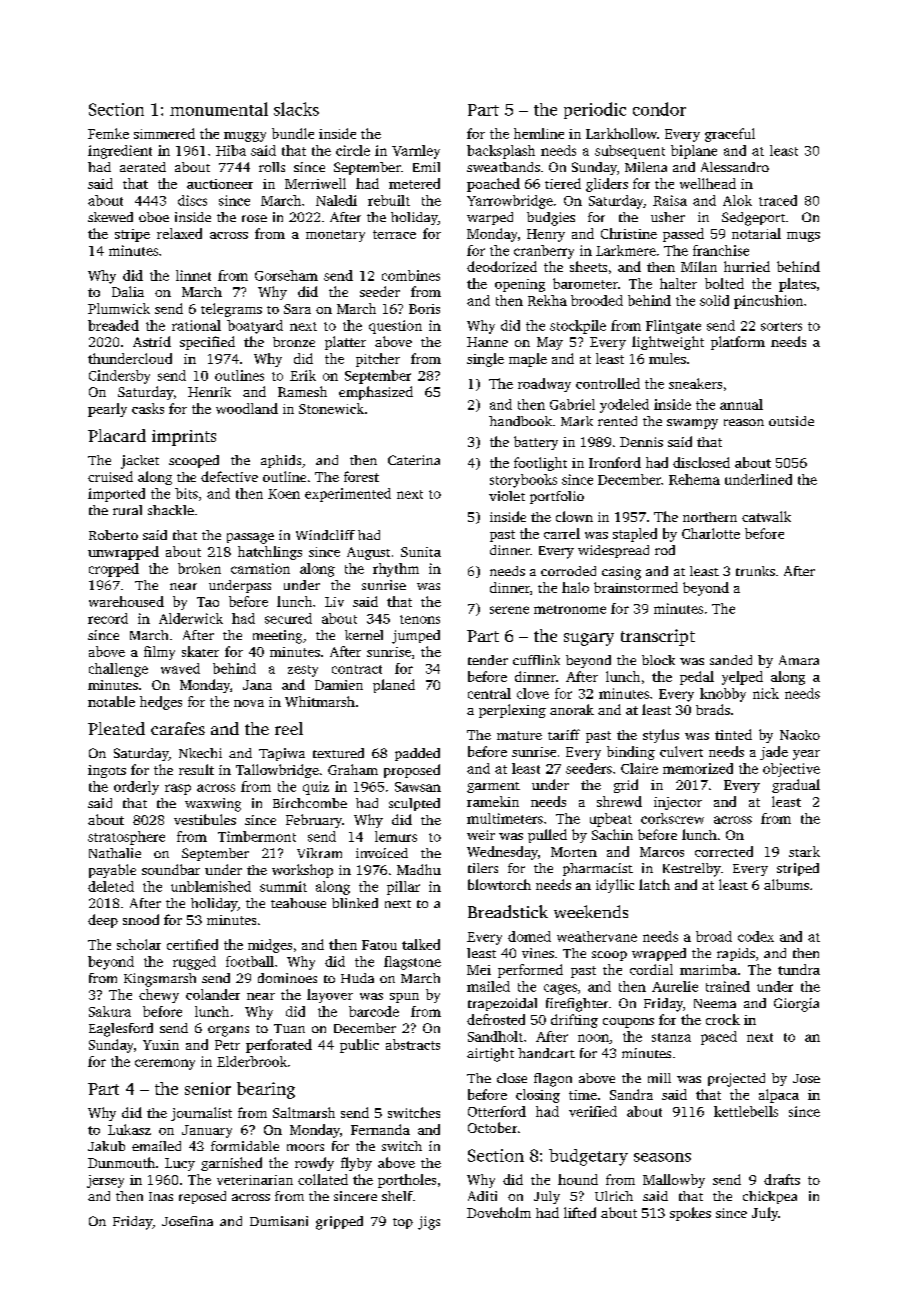 The height and width of the image is (1316, 908). Describe the element at coordinates (507, 496) in the image. I see `violet` at that location.
